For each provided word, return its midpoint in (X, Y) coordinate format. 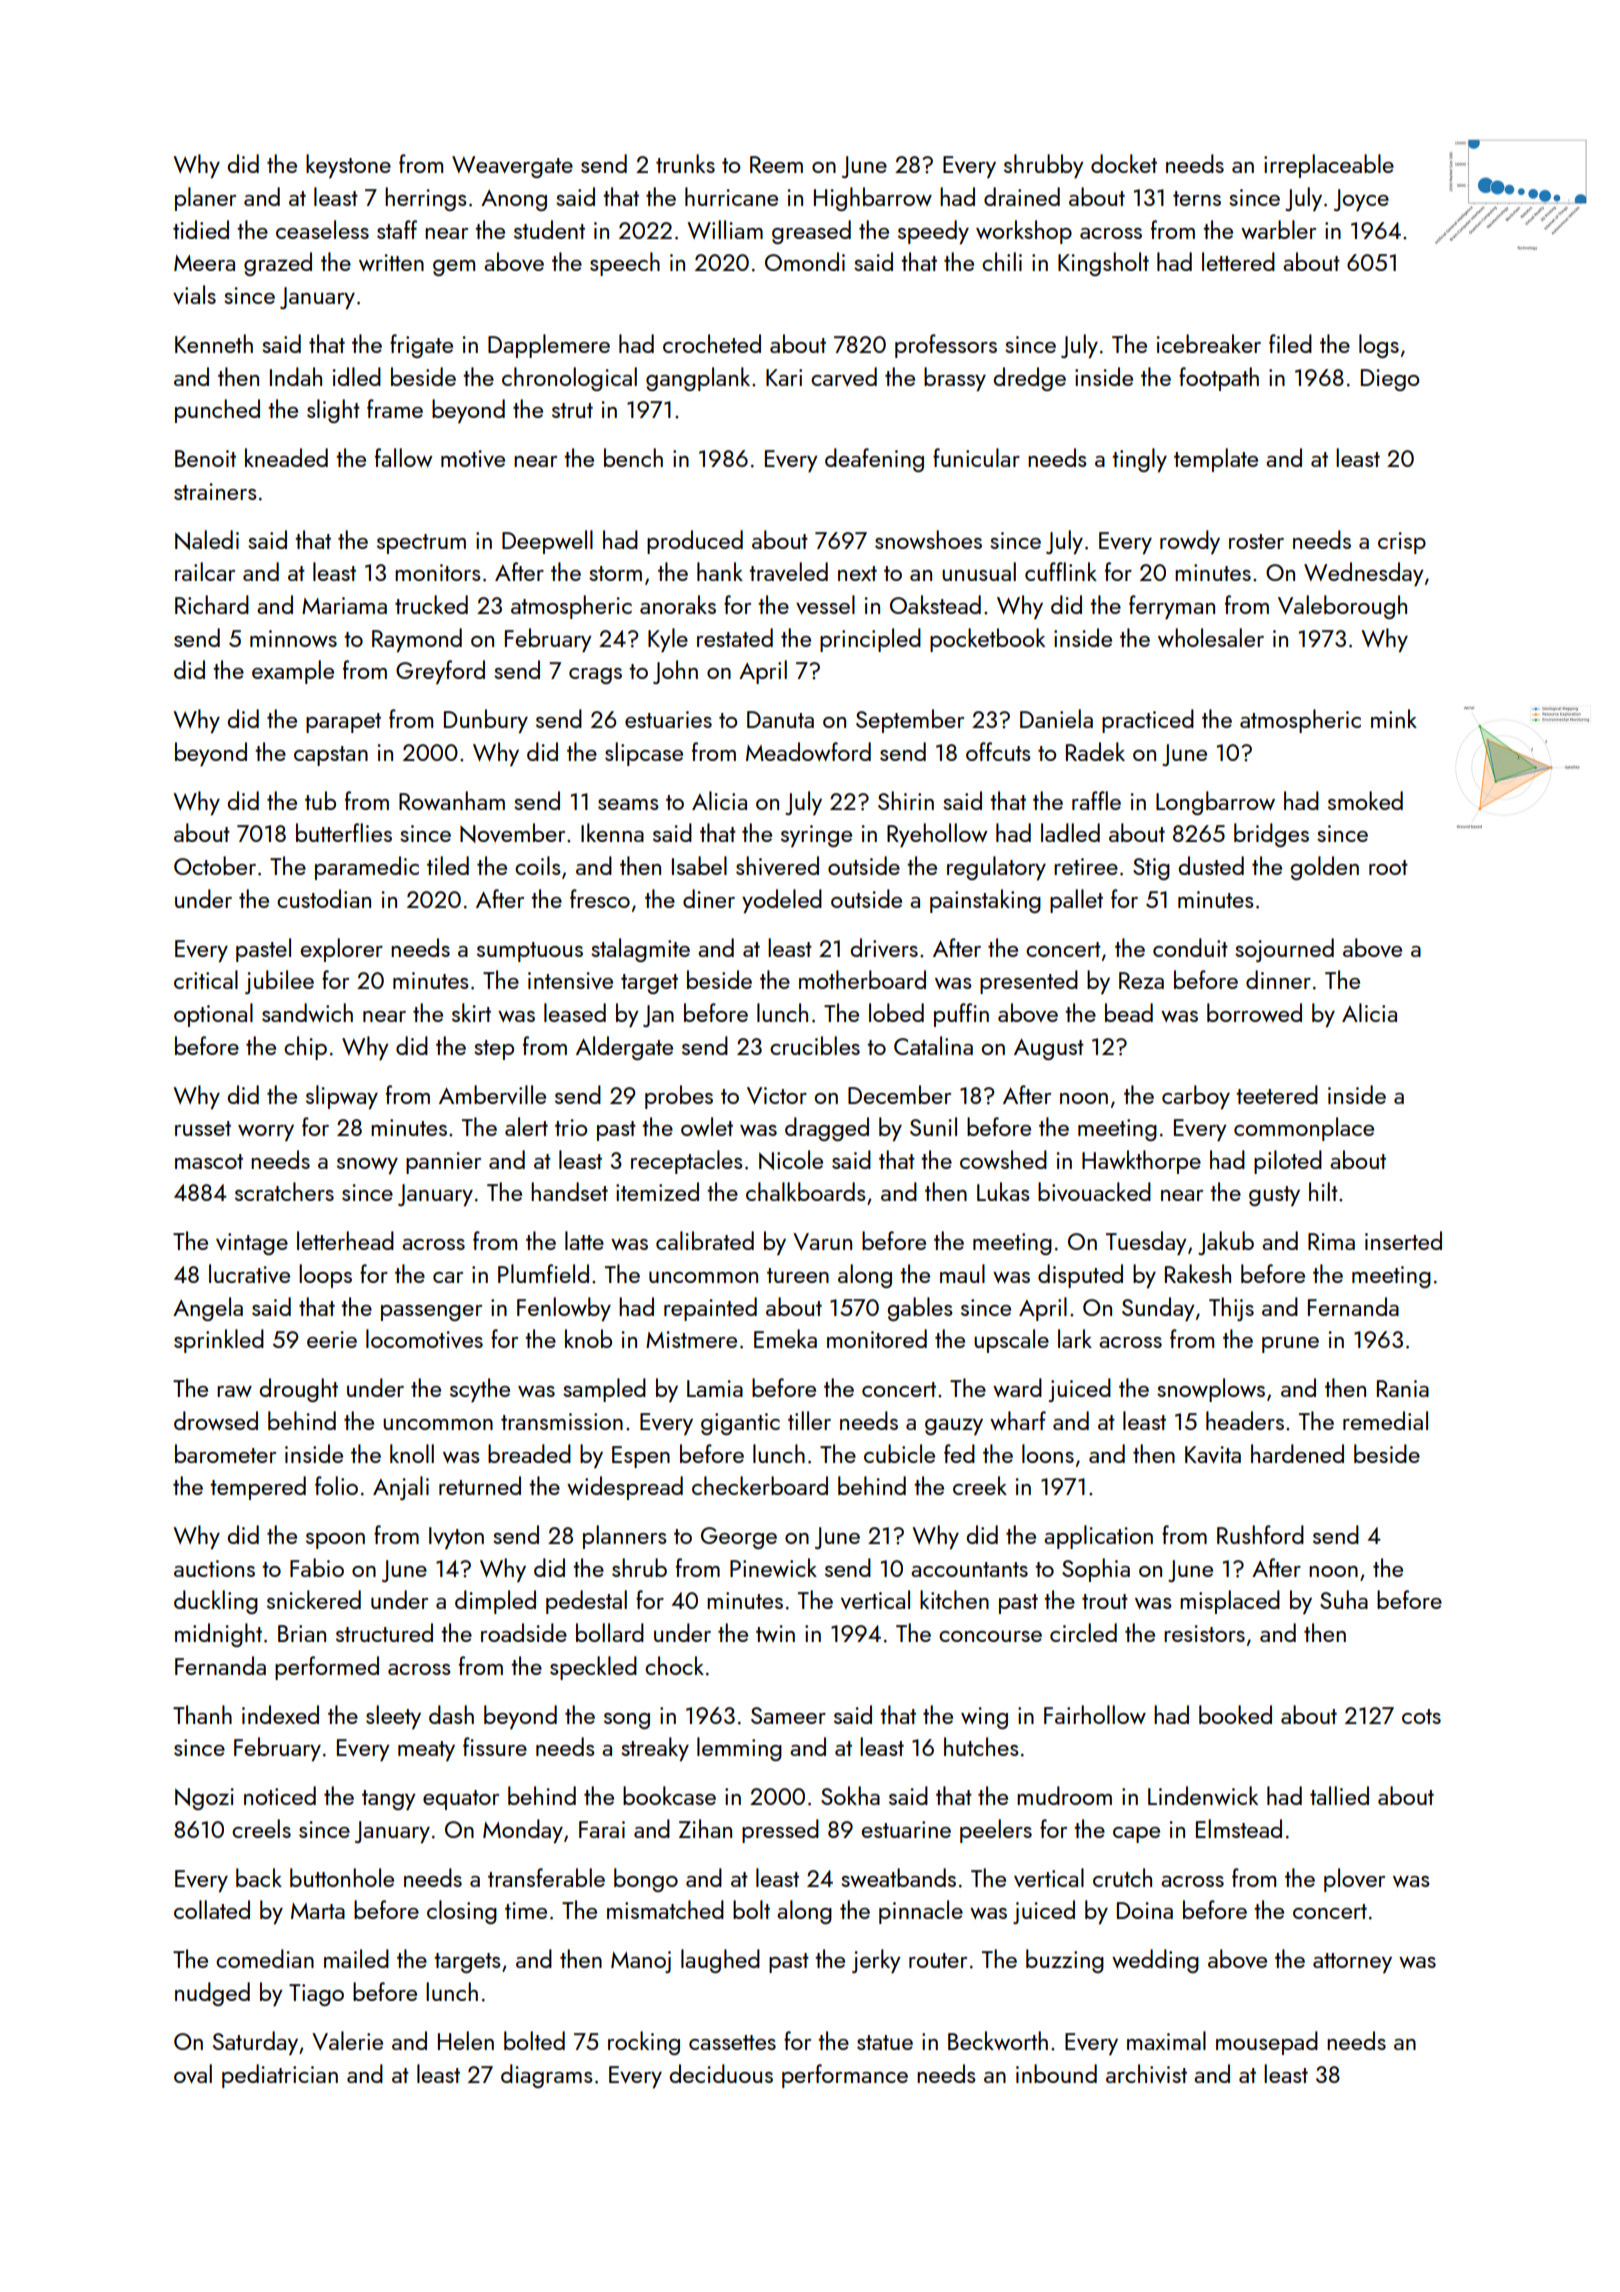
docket (1124, 163)
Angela (208, 1309)
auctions (214, 1568)
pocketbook (987, 640)
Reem (776, 164)
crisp (1402, 543)
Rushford (1260, 1534)
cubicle (899, 1453)
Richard (212, 604)
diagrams (547, 2076)
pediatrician (280, 2076)
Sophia (1096, 1570)
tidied (201, 229)
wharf (1018, 1420)
